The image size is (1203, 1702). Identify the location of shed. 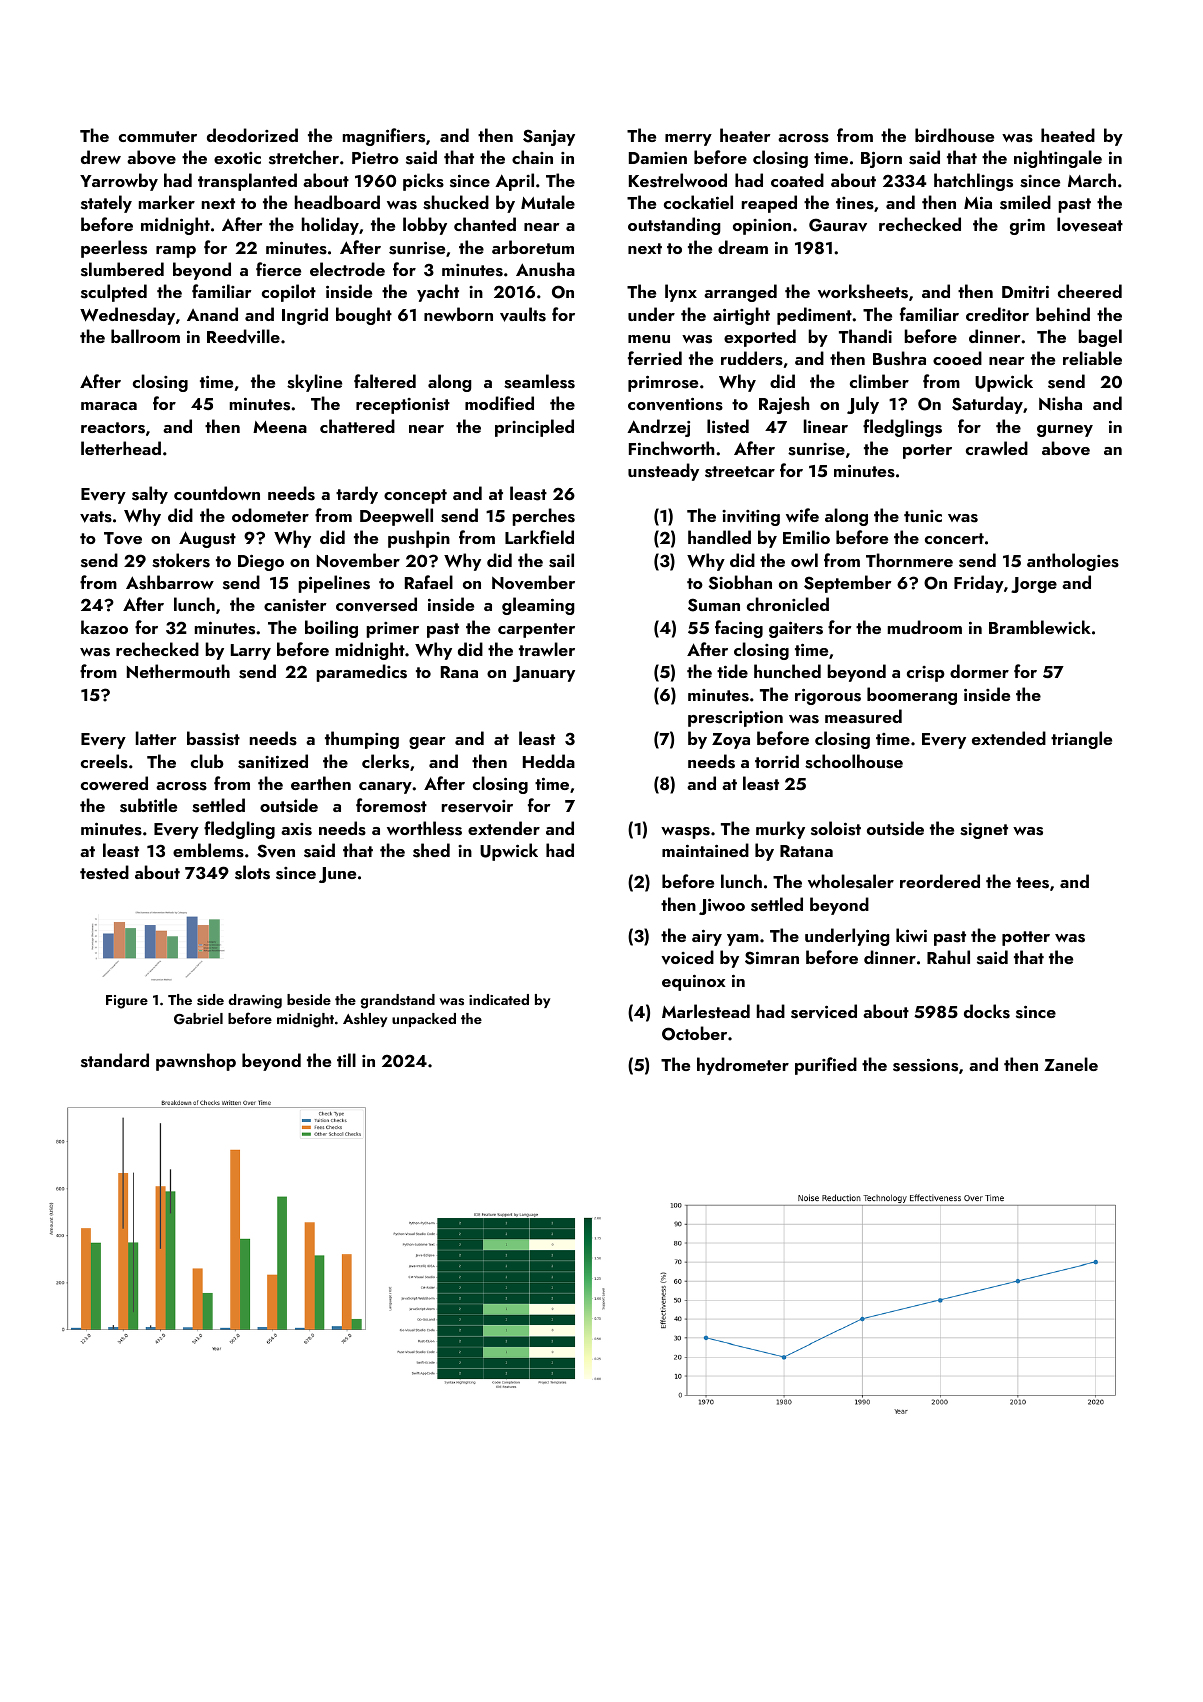
(431, 850).
